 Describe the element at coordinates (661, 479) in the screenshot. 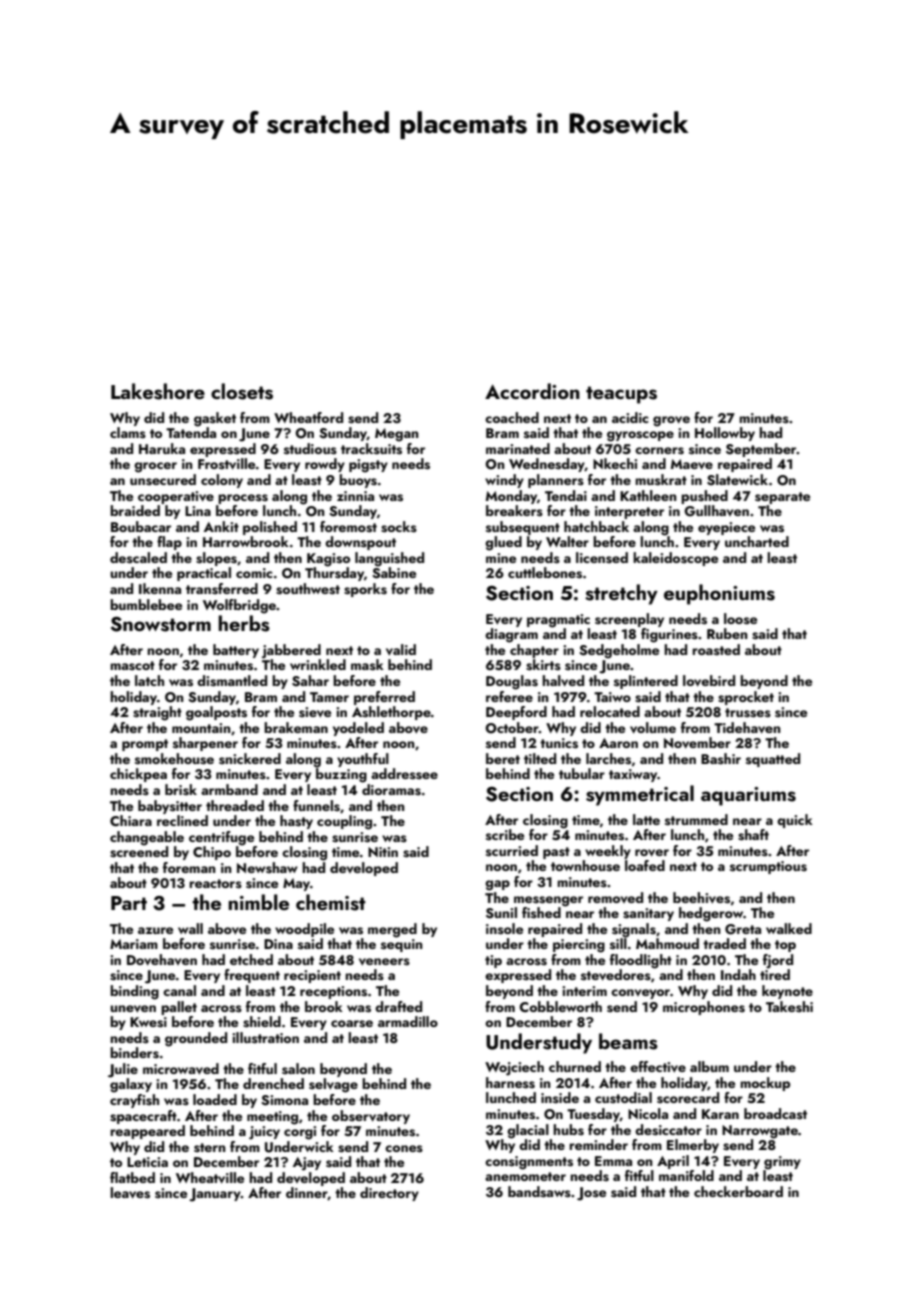

I see `muskrat` at that location.
